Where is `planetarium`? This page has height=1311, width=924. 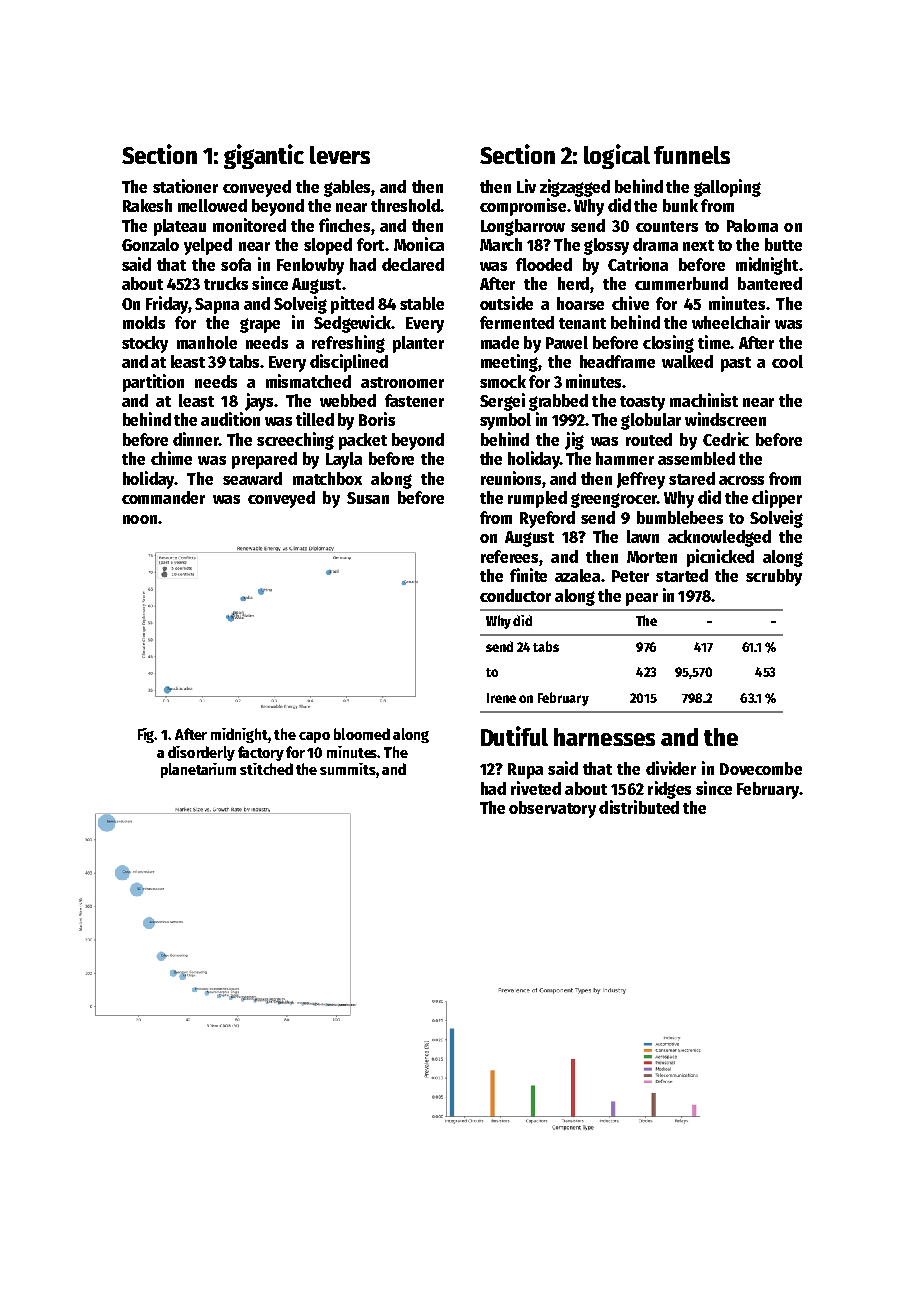
planetarium is located at coordinates (198, 770).
